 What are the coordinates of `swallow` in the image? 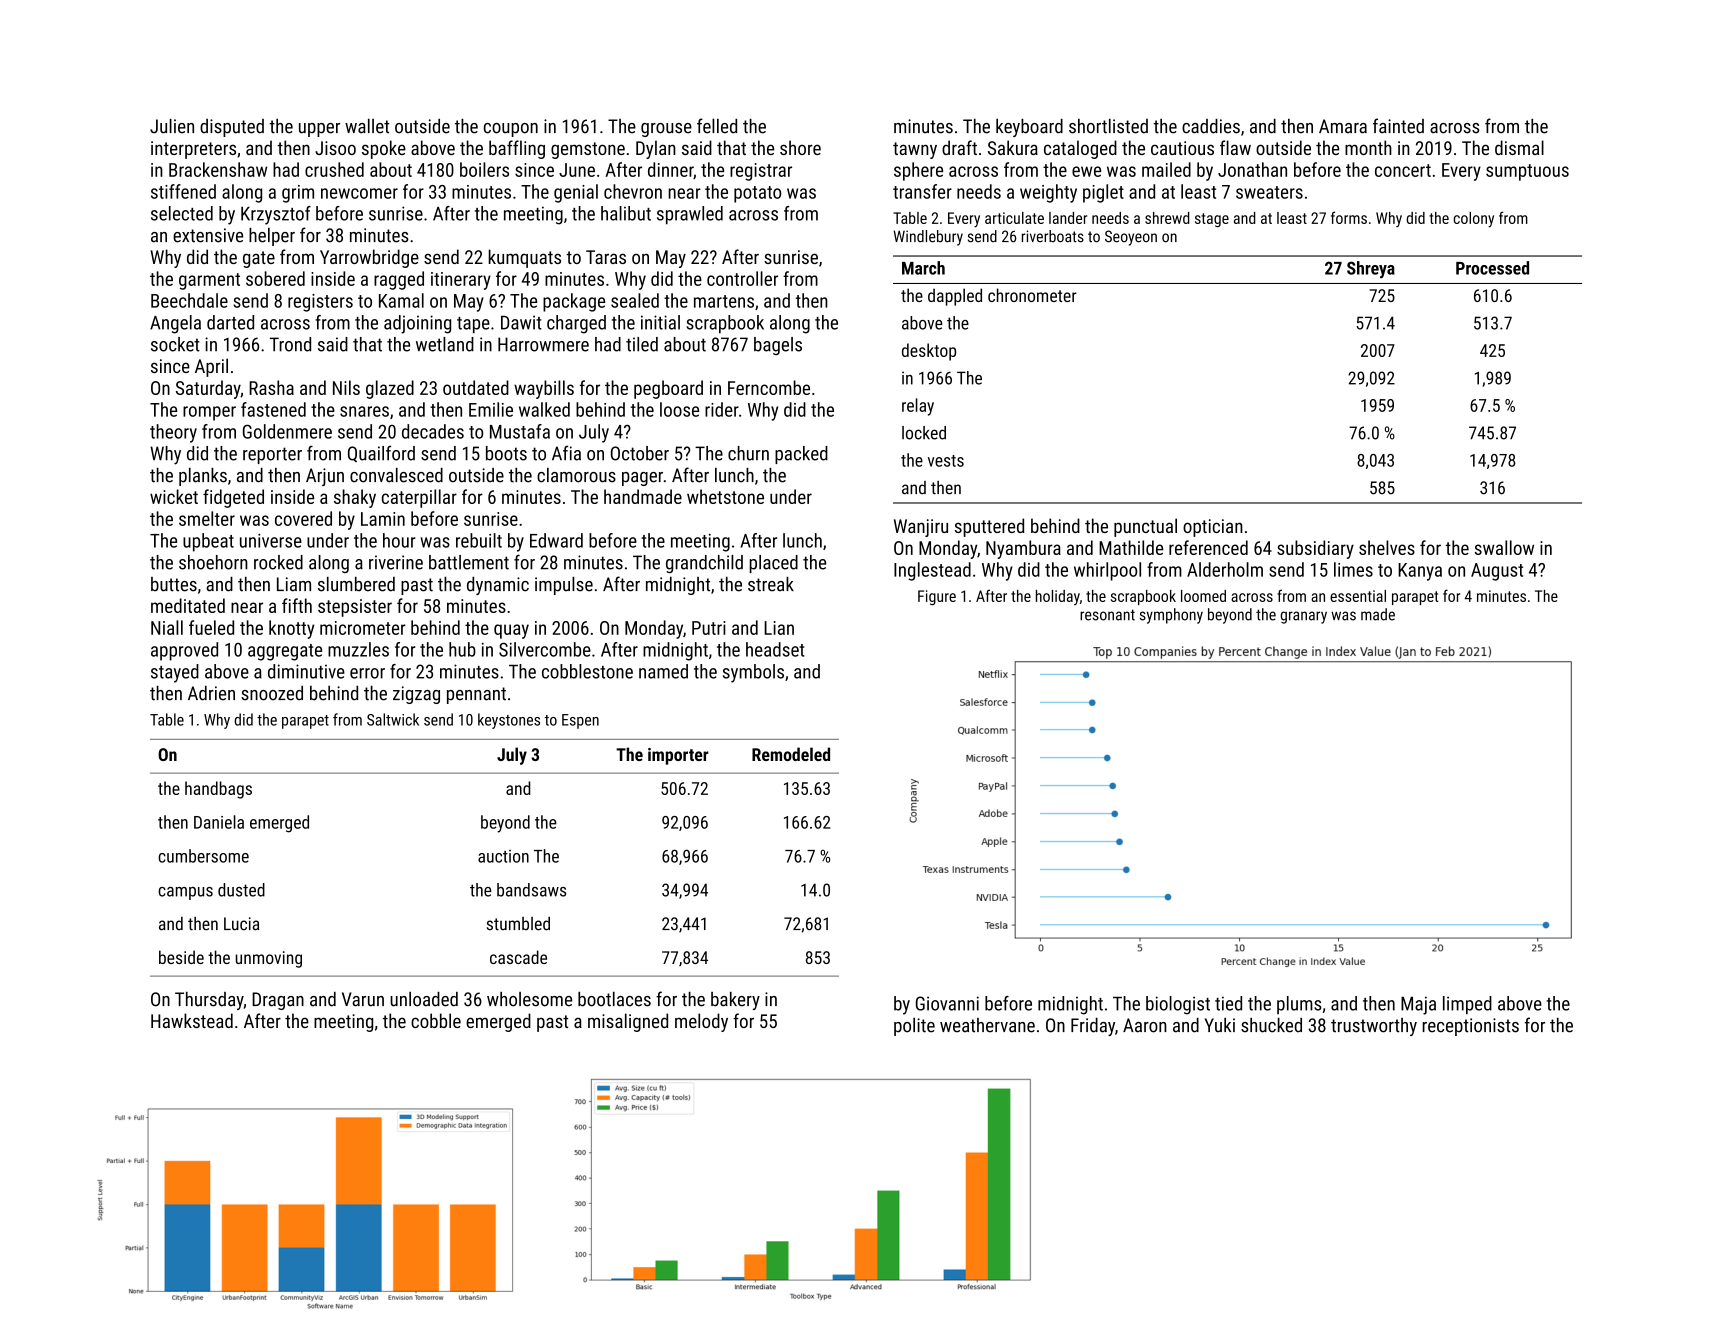 It's located at (1504, 547).
